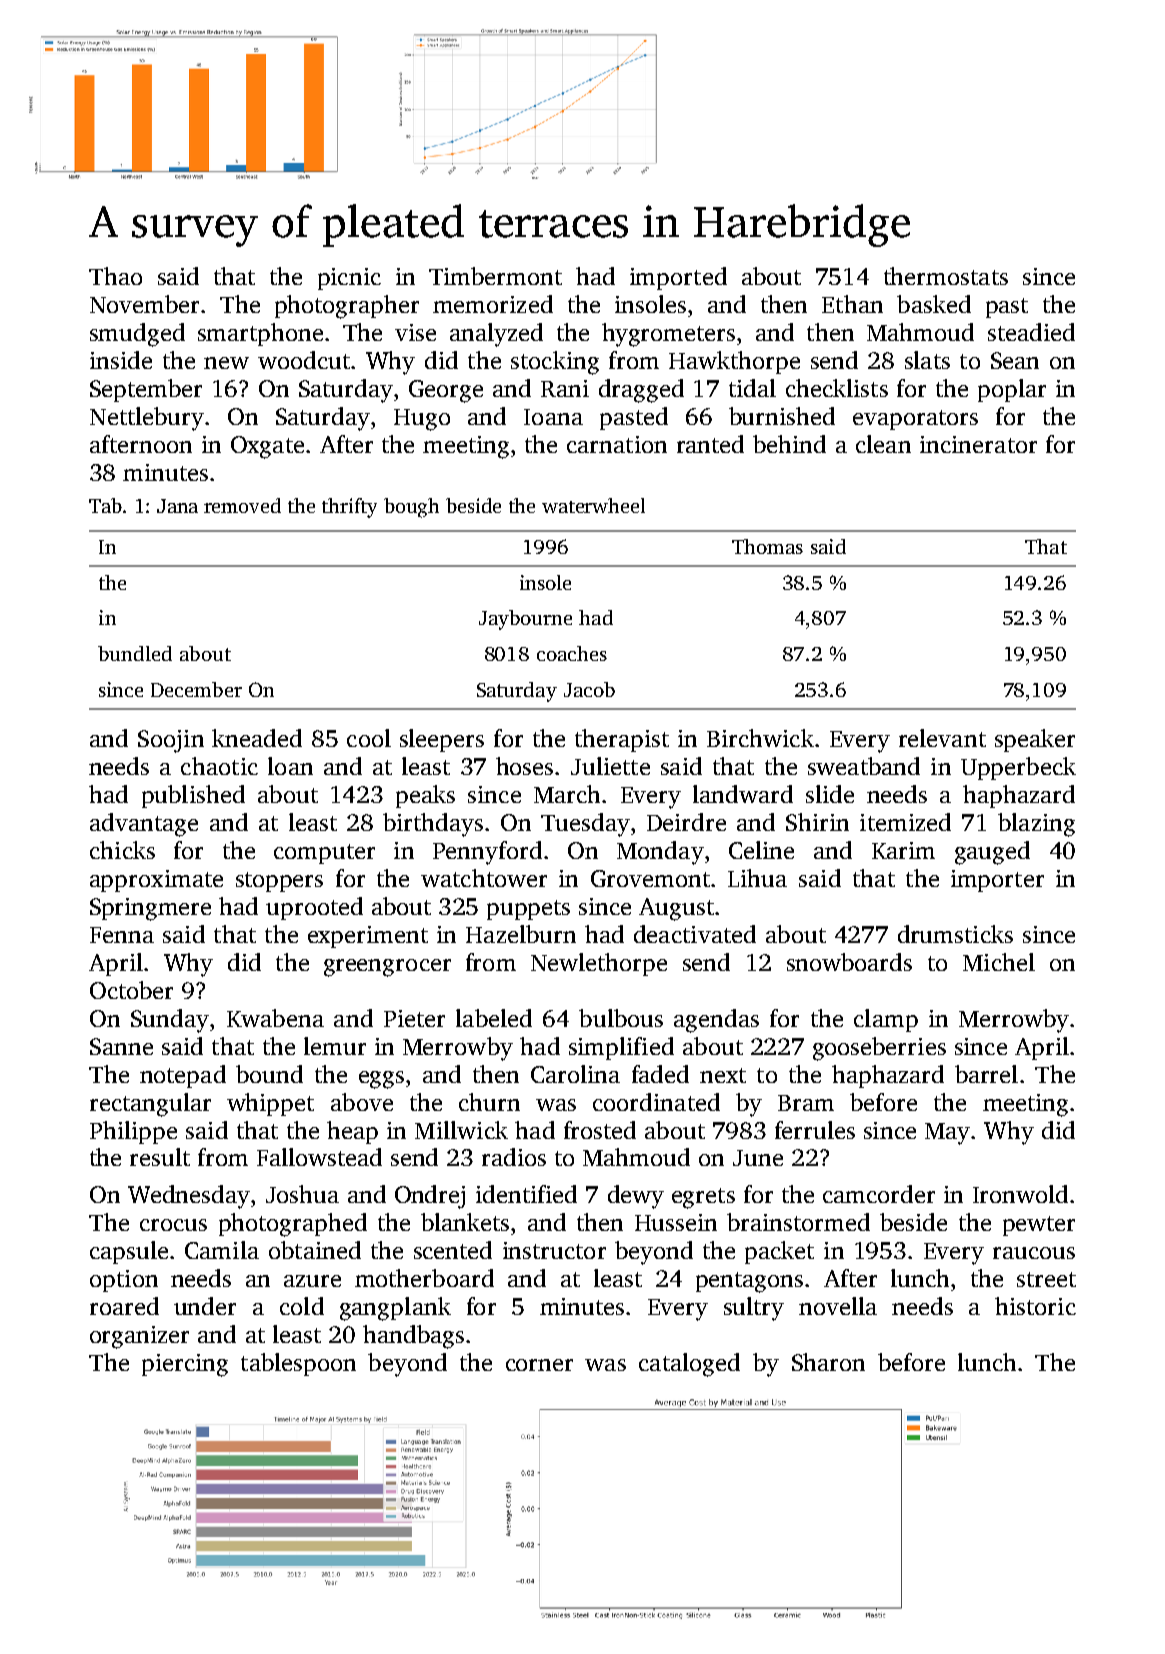 This screenshot has width=1165, height=1654. Describe the element at coordinates (525, 620) in the screenshot. I see `Jaybourne` at that location.
